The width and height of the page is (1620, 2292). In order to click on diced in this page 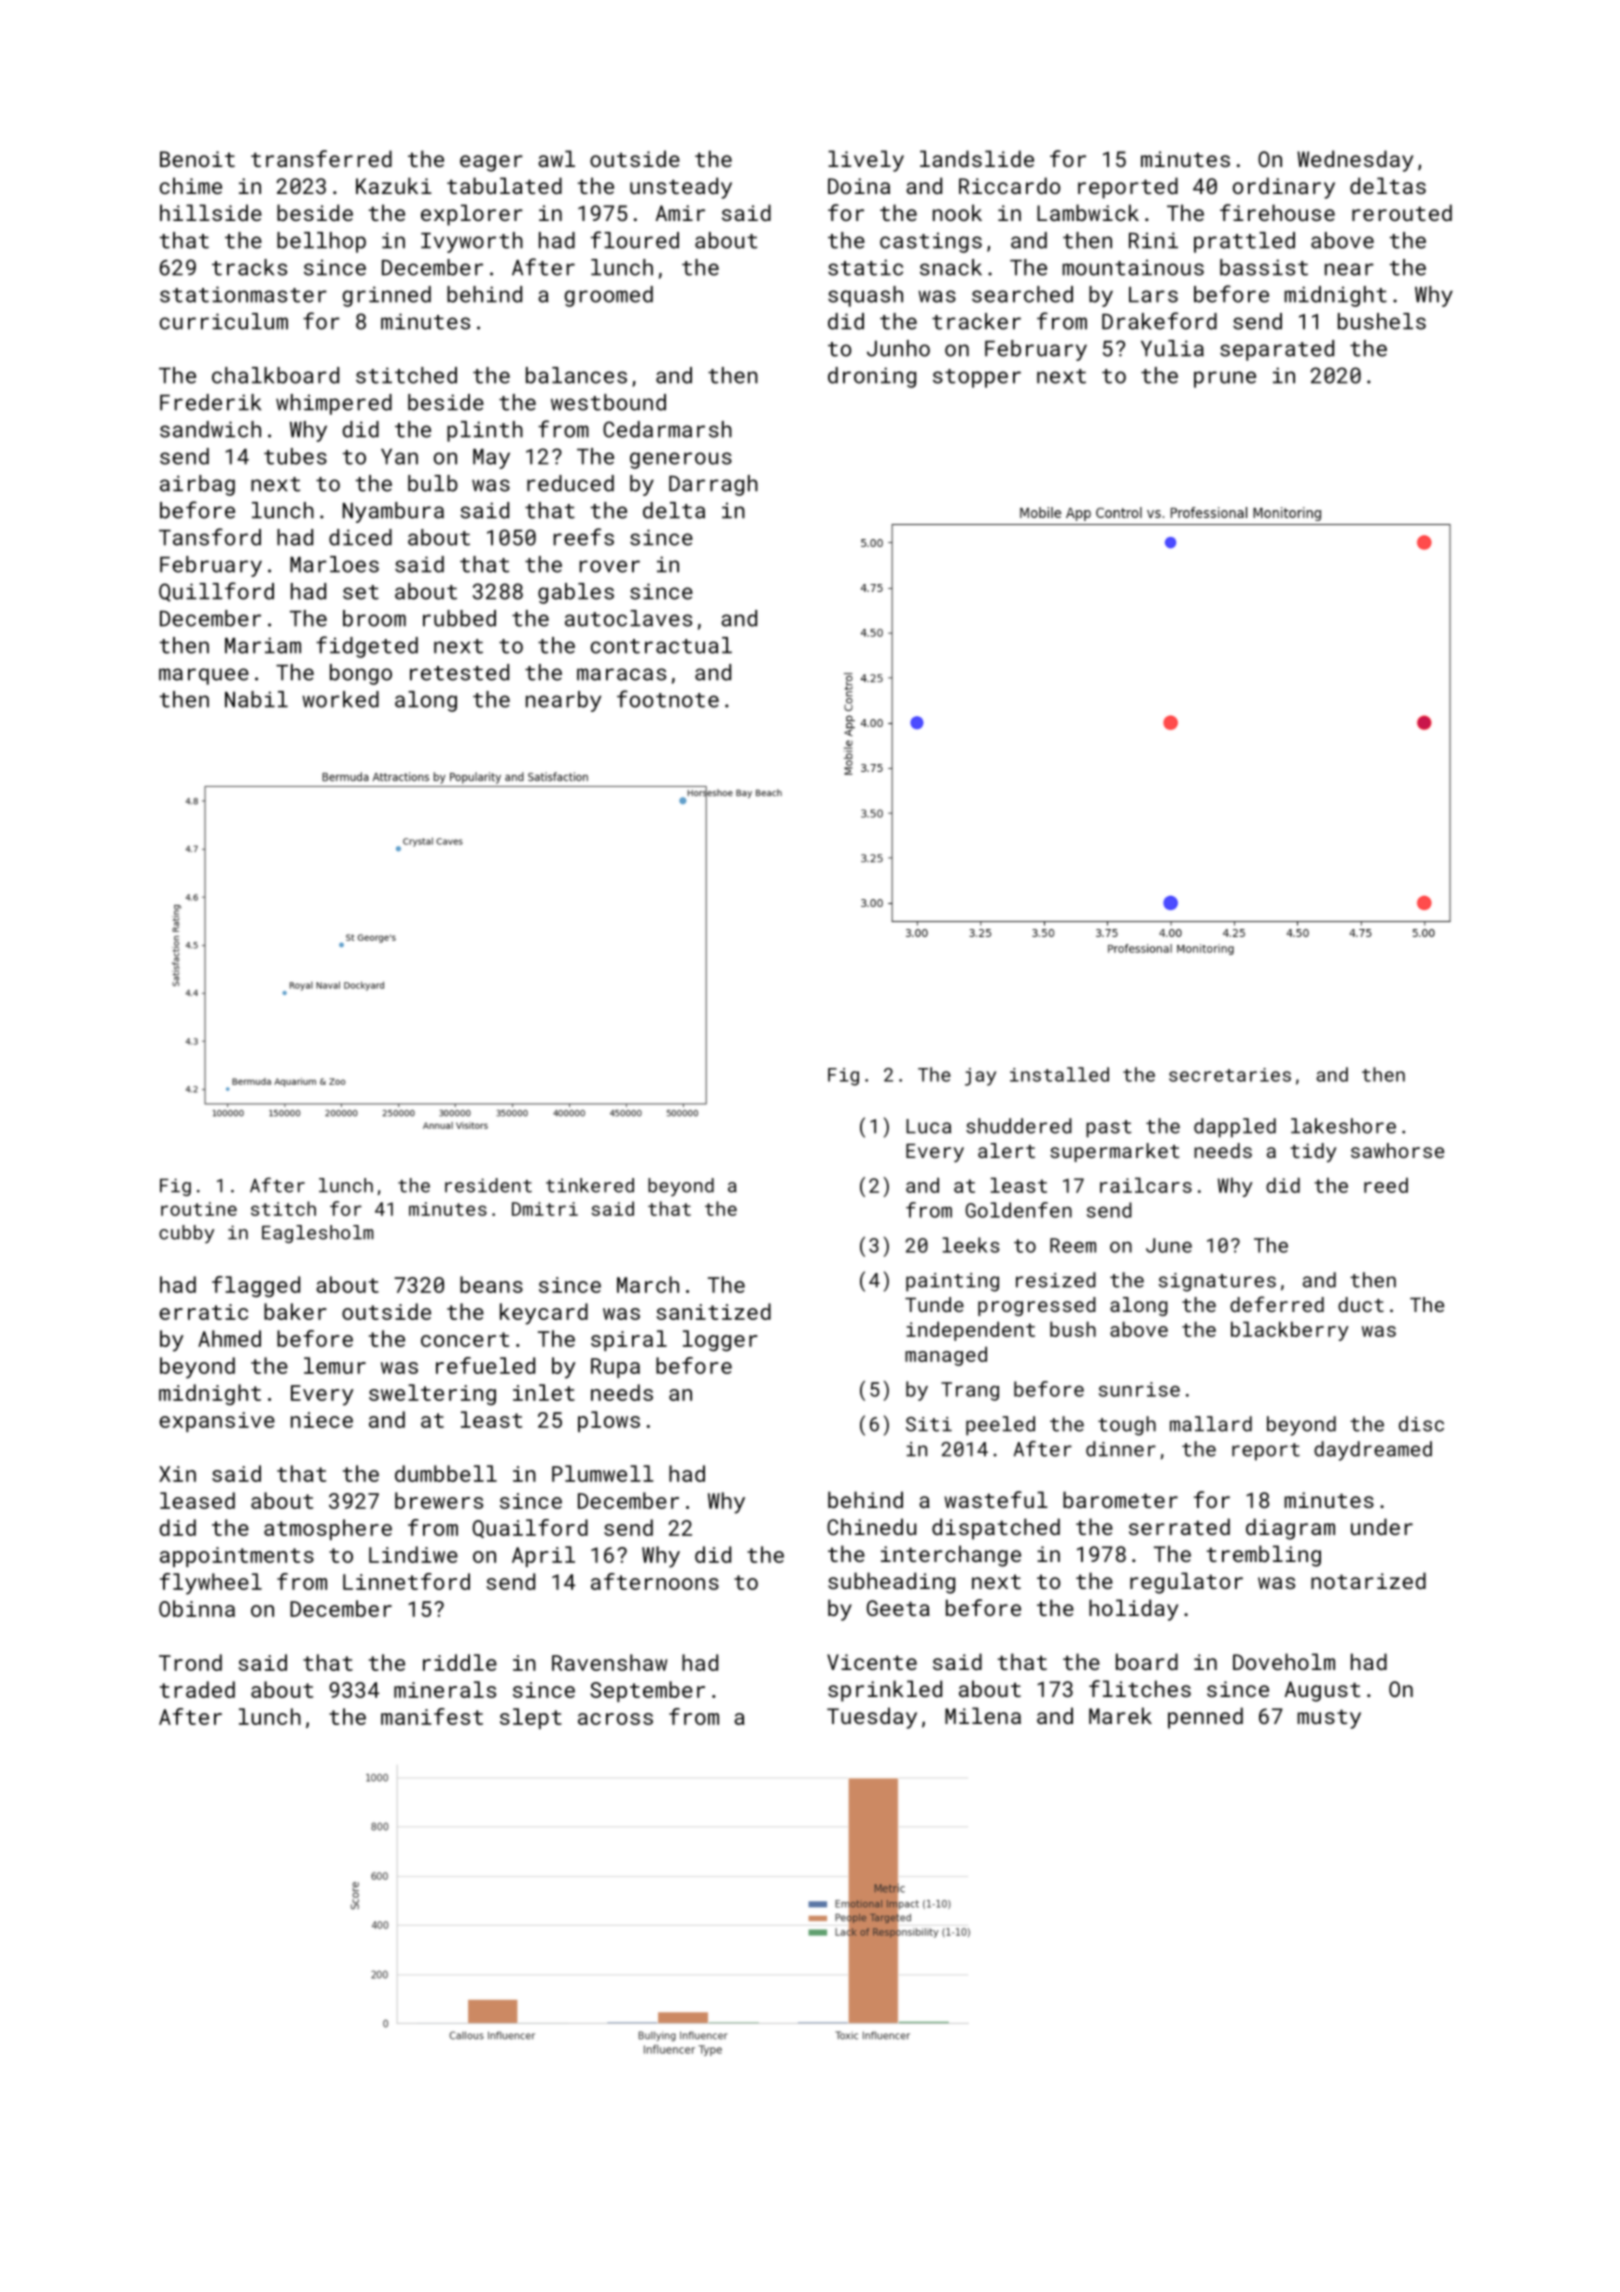, I will do `click(360, 537)`.
